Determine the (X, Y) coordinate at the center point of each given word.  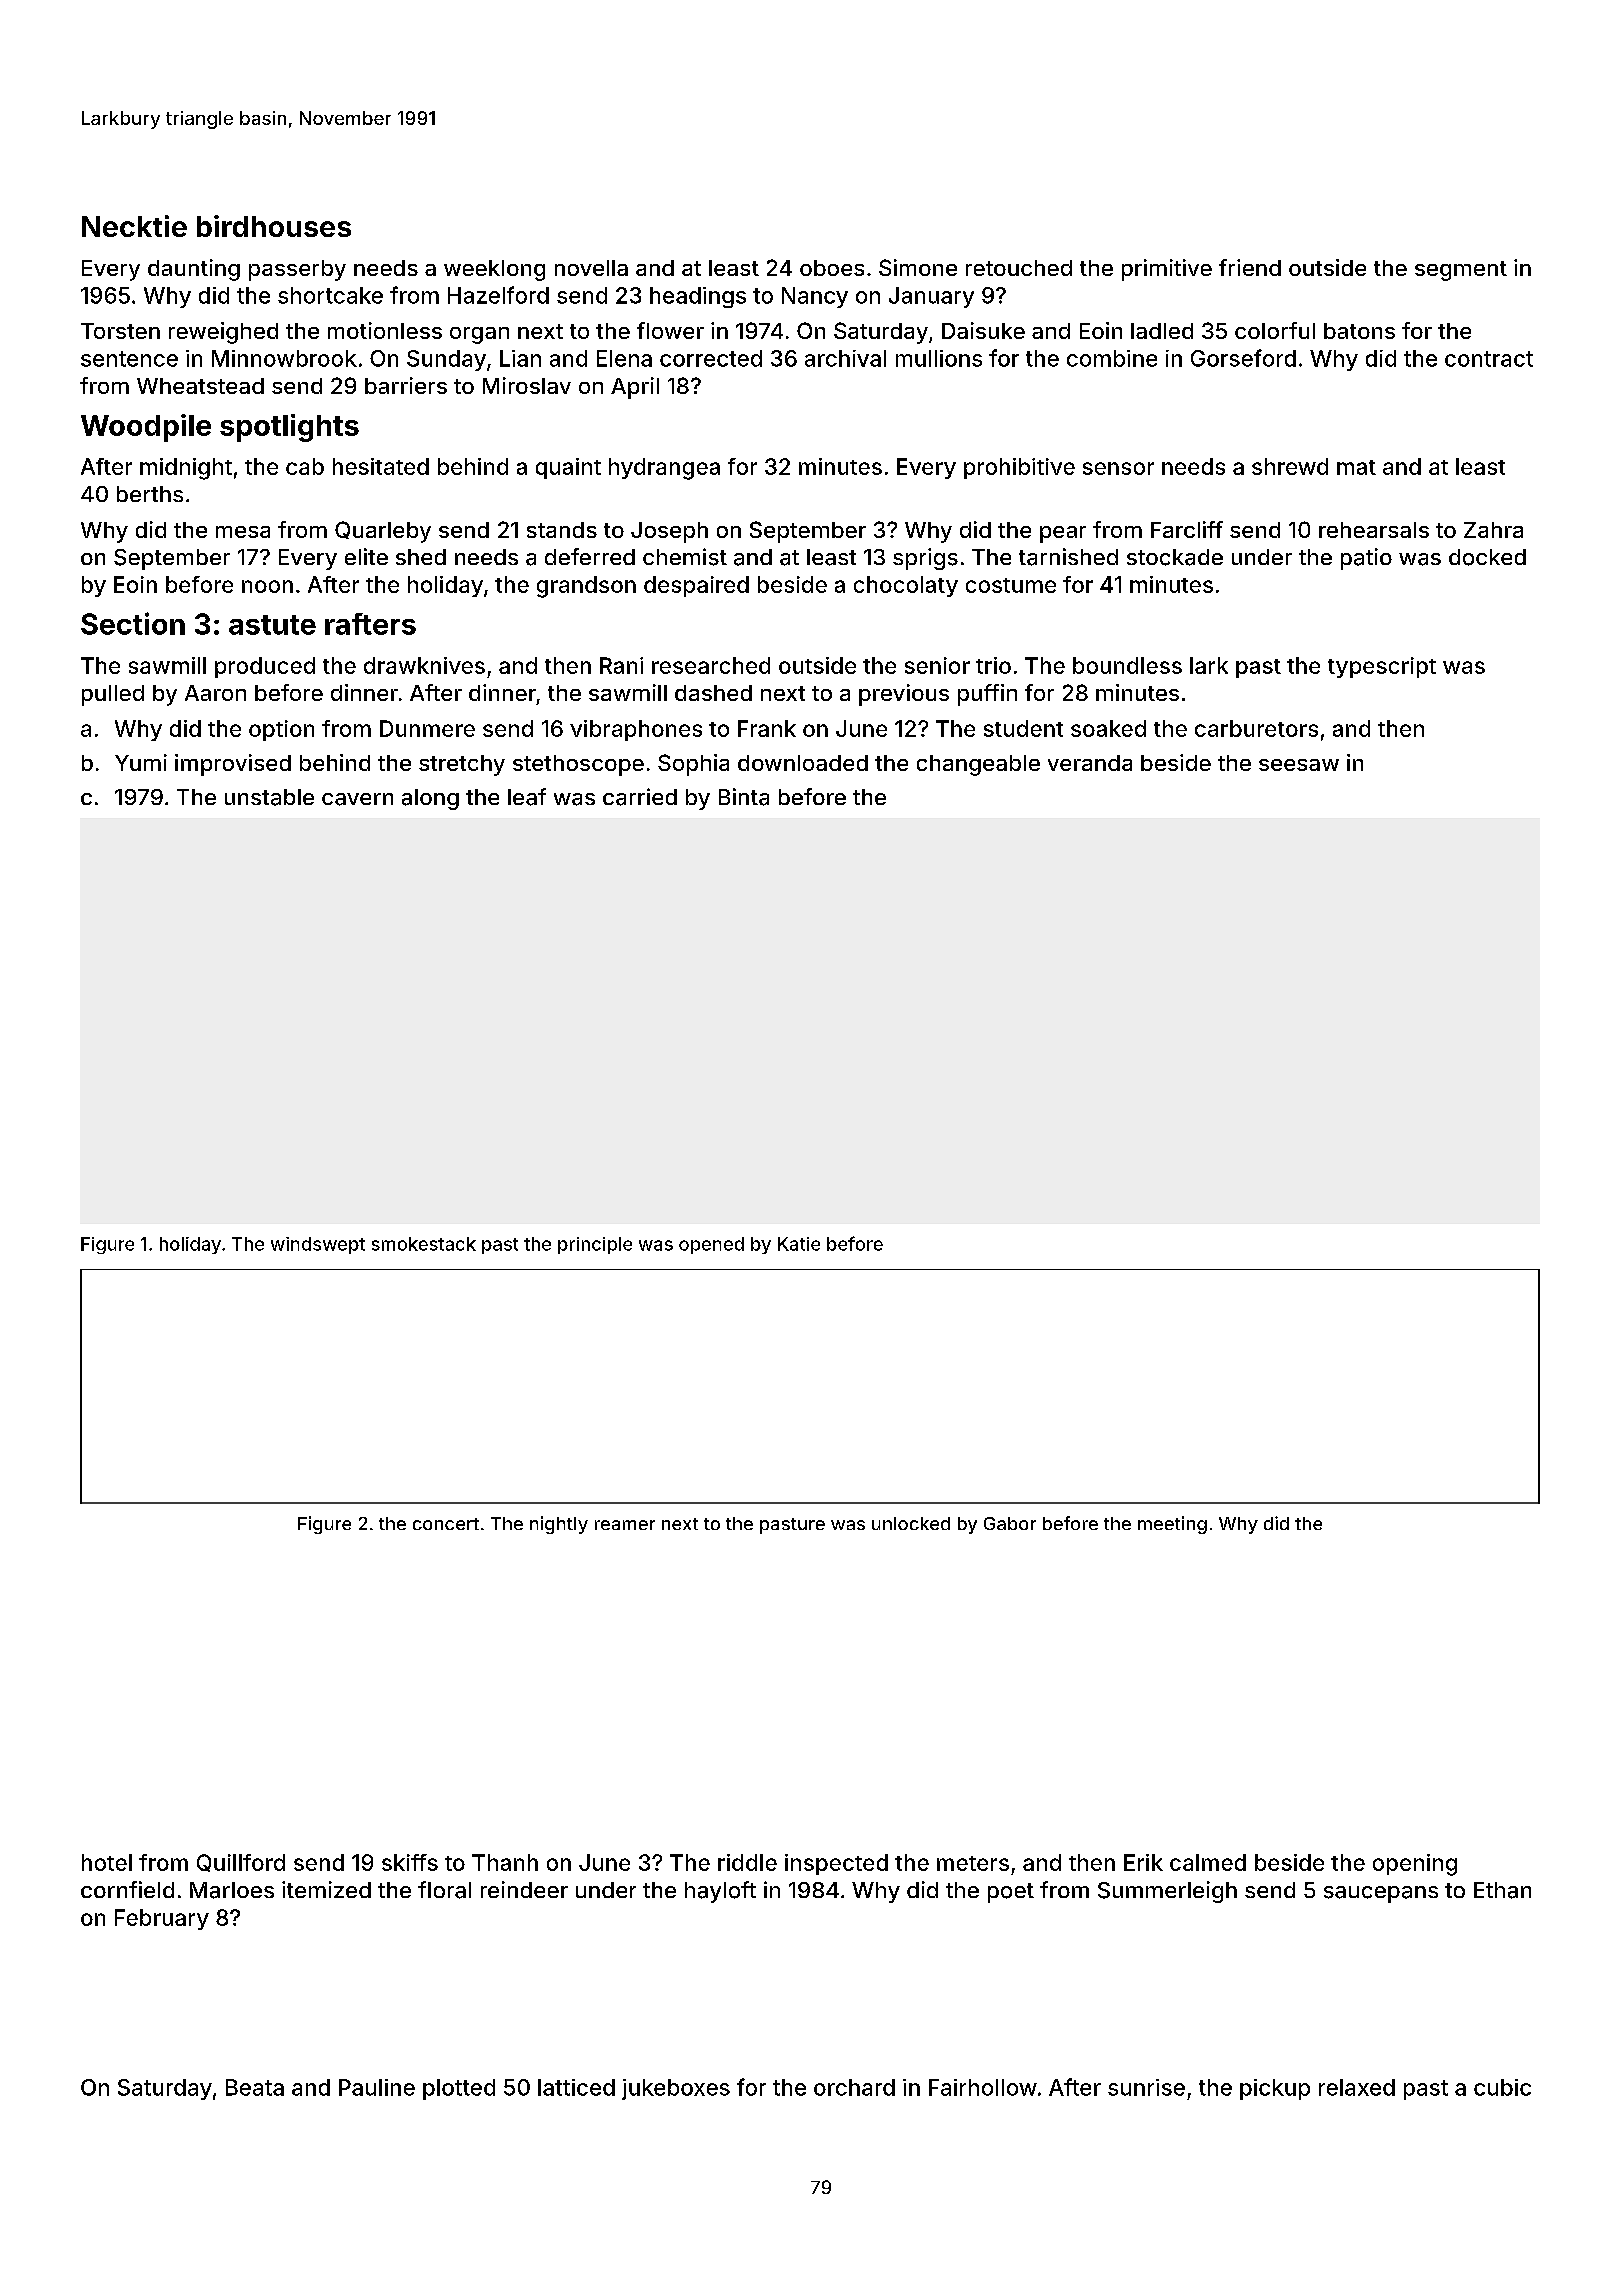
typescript (1382, 667)
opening (1415, 1865)
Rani (621, 665)
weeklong (494, 270)
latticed (576, 2087)
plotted (459, 2089)
